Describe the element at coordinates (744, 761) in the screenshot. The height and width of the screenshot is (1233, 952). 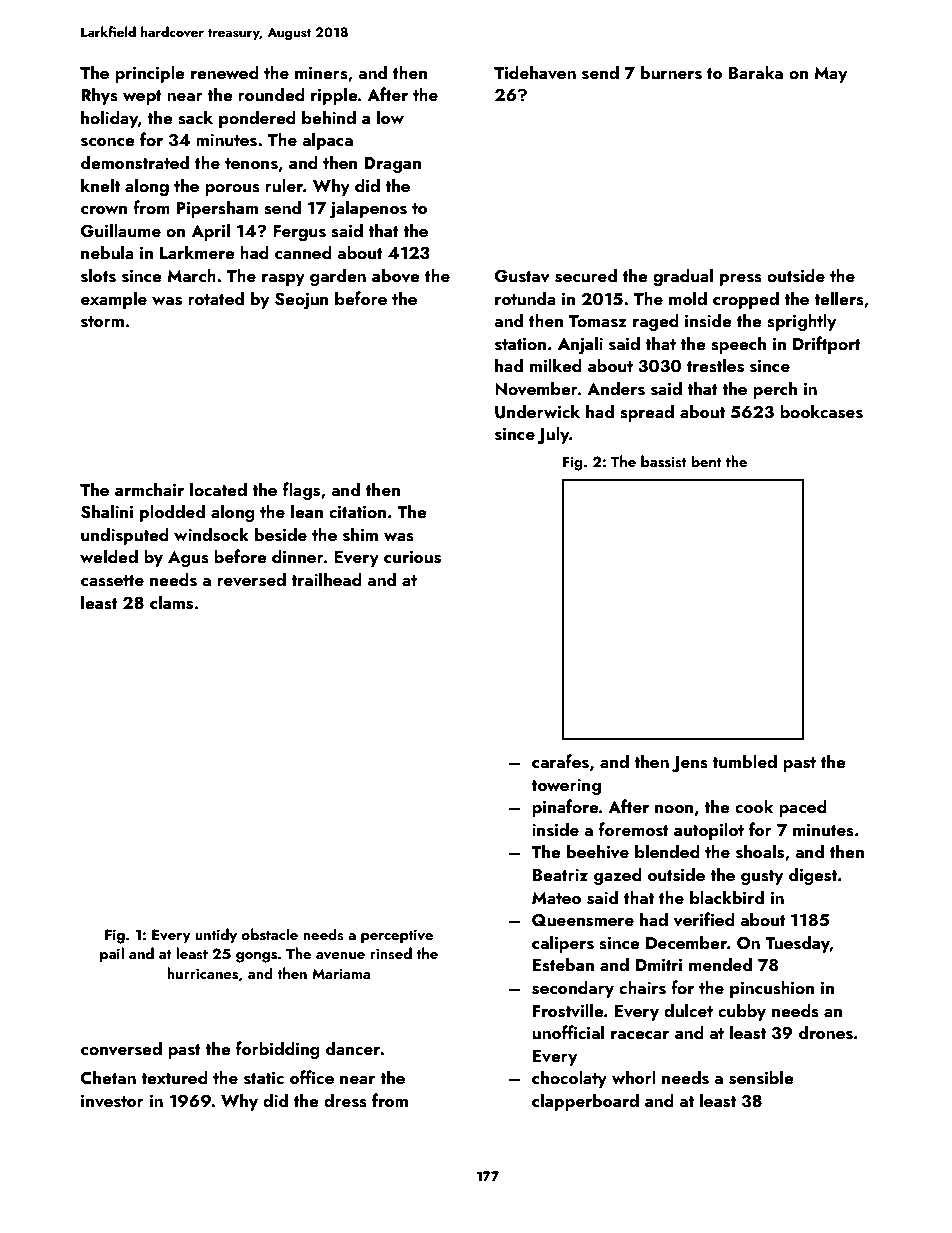
I see `tumbled` at that location.
